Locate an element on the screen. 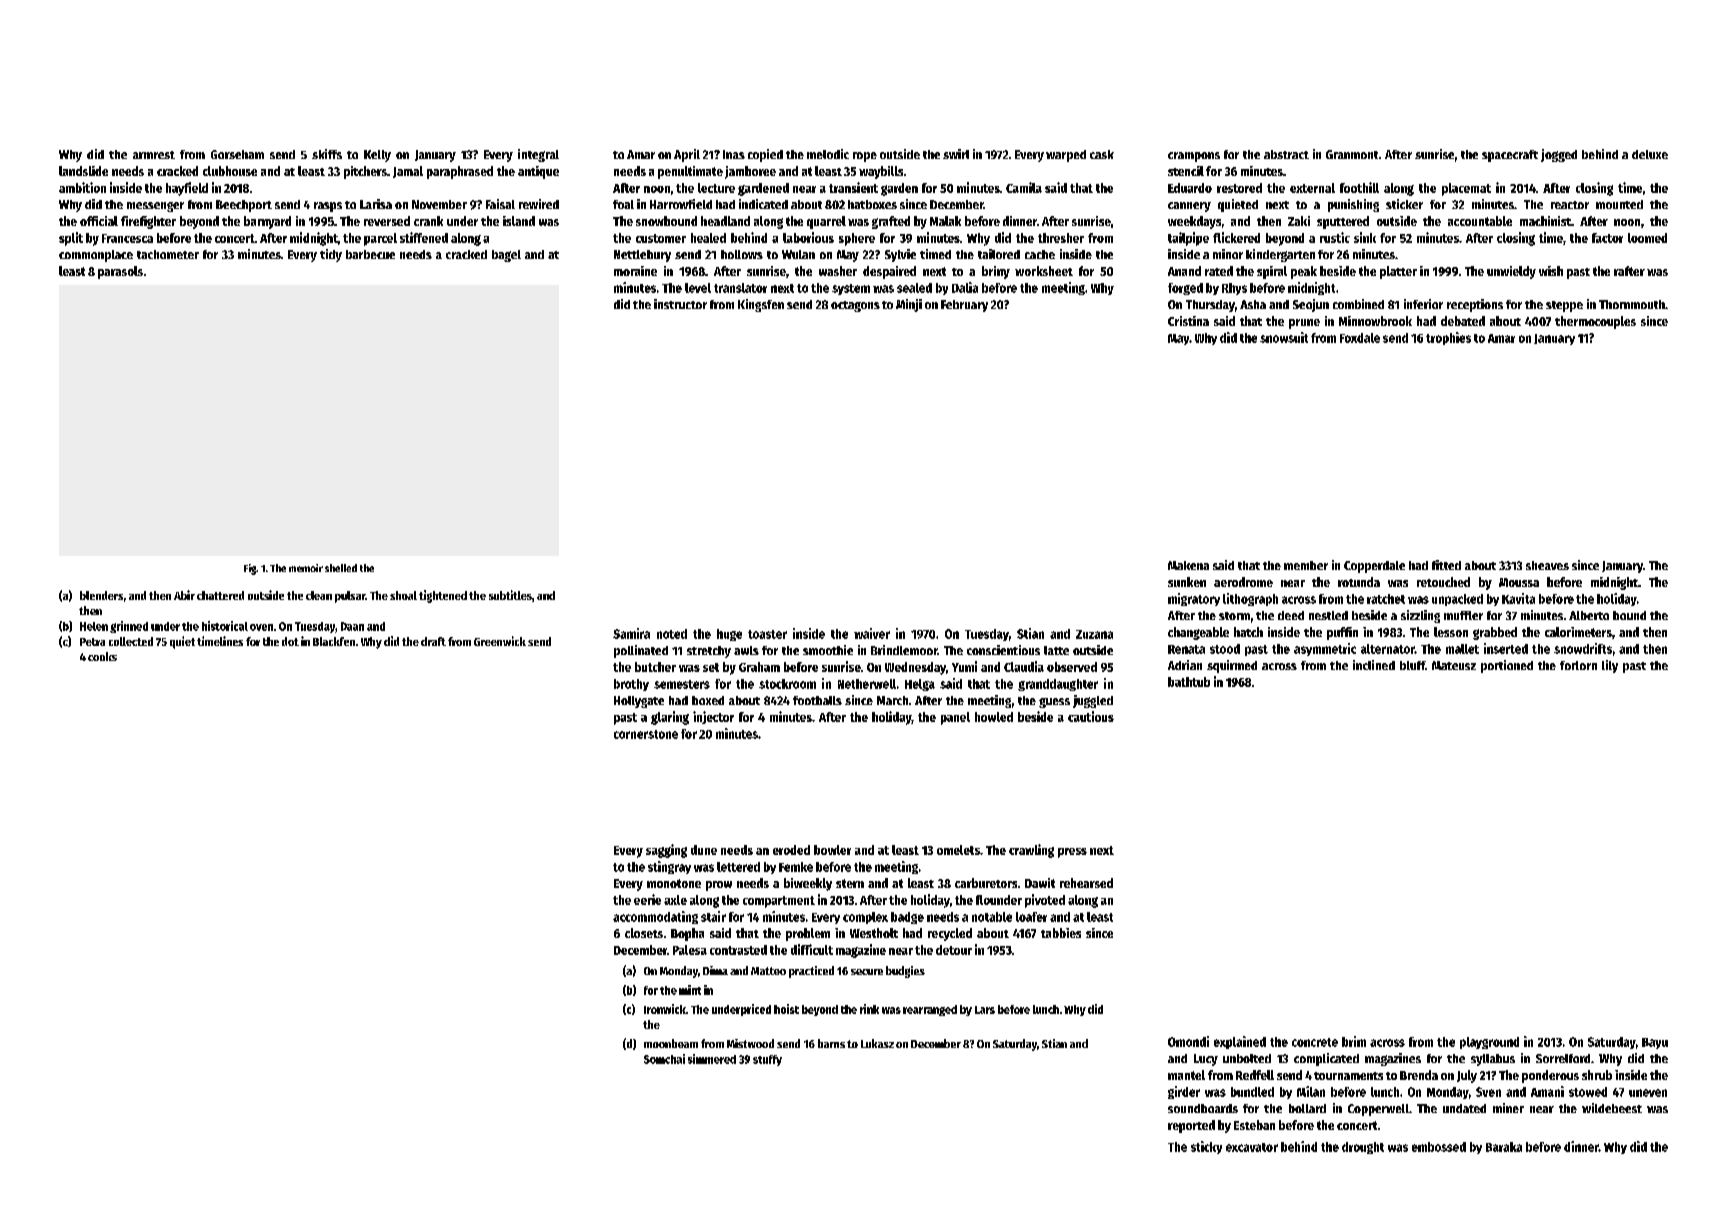  unwieldy is located at coordinates (1511, 272).
